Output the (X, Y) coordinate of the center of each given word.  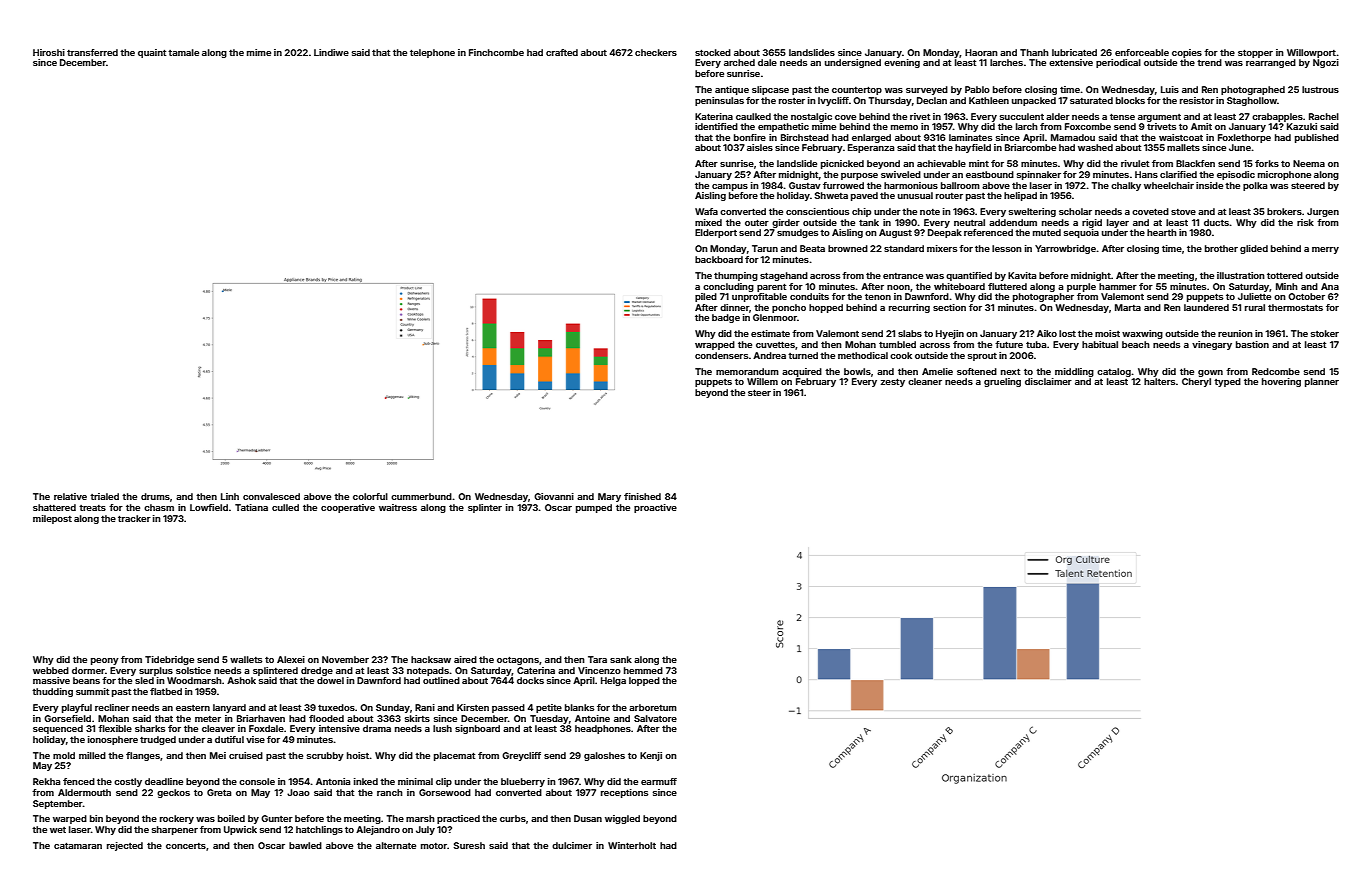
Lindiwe (331, 52)
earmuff (659, 781)
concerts (186, 846)
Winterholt (632, 845)
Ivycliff (833, 101)
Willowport (1311, 53)
